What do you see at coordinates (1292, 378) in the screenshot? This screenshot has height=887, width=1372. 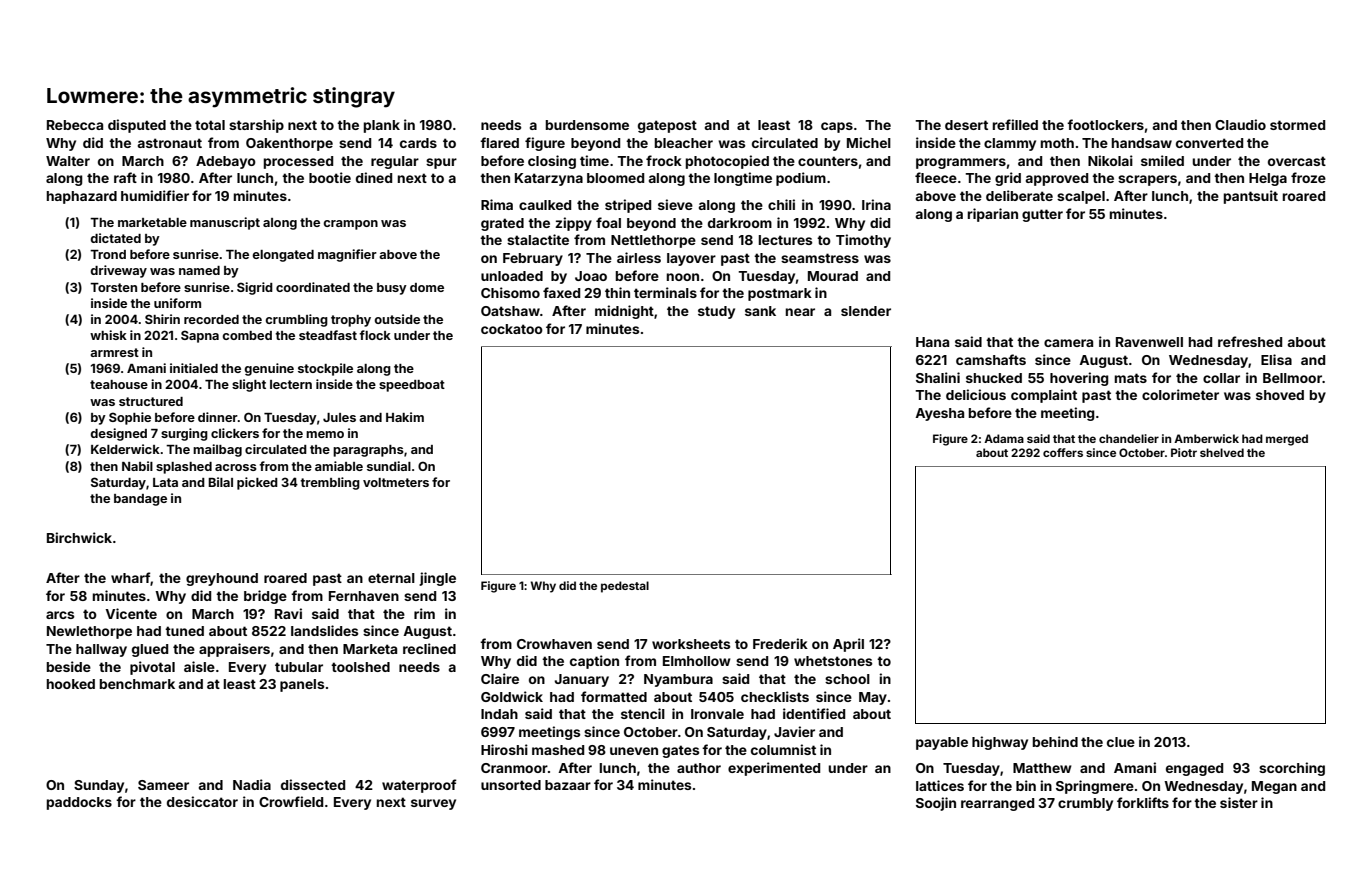 I see `Bellmoor` at bounding box center [1292, 378].
